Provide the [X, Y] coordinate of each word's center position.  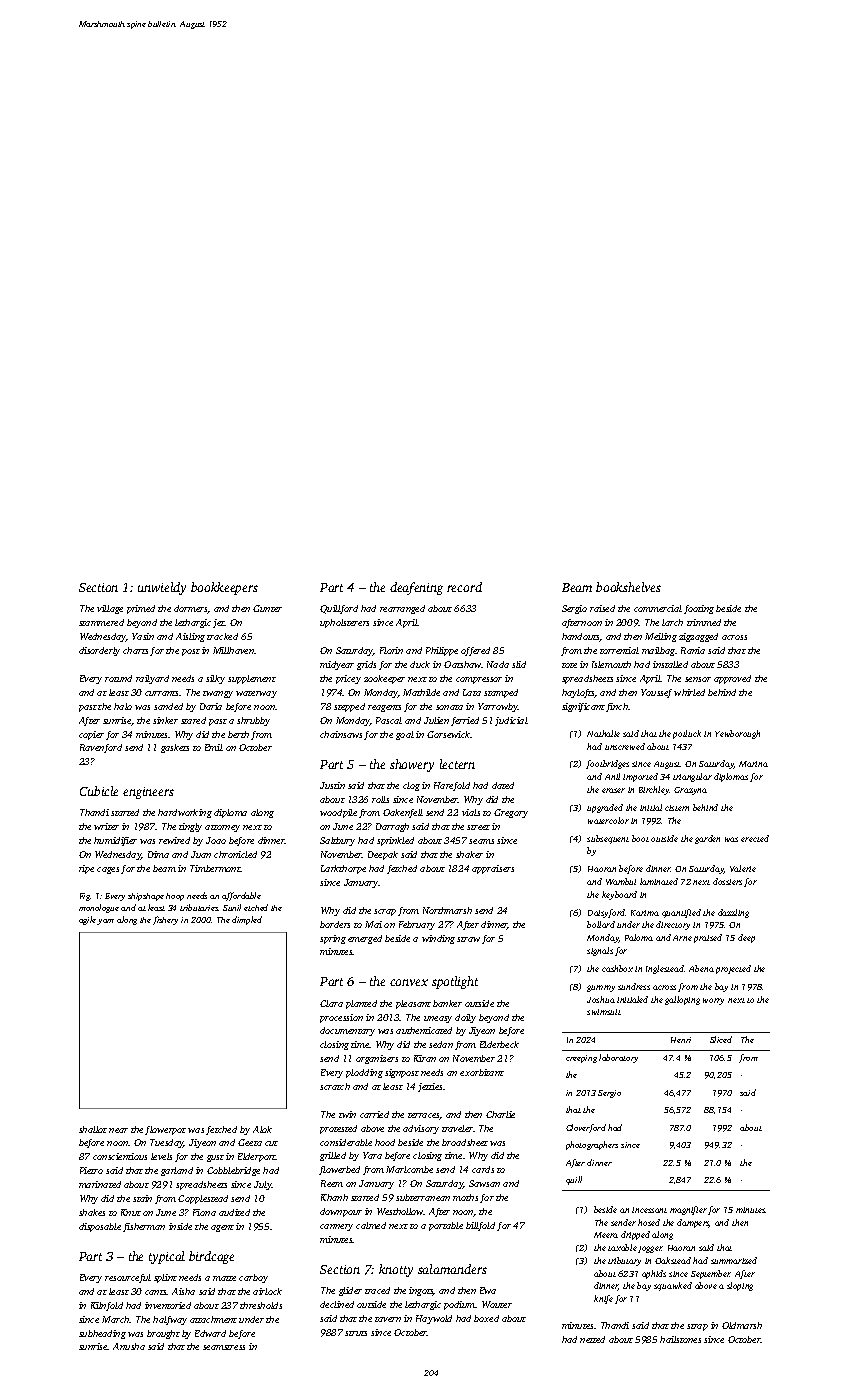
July [263, 1185]
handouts [581, 637]
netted [592, 1339]
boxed [486, 1318]
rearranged [402, 609]
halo [123, 706]
